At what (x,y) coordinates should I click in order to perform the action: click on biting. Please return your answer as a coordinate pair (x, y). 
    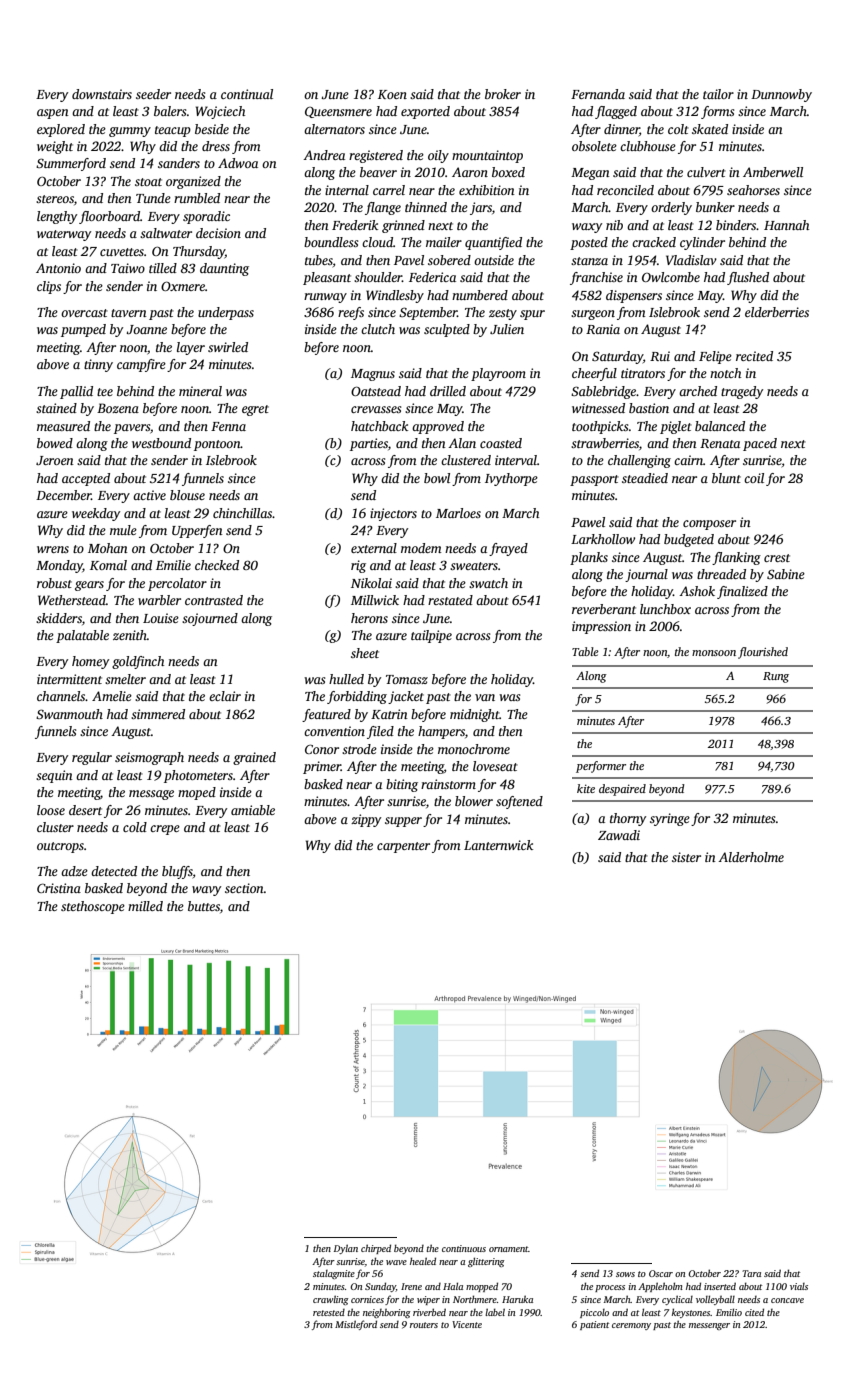
    Looking at the image, I should click on (402, 785).
